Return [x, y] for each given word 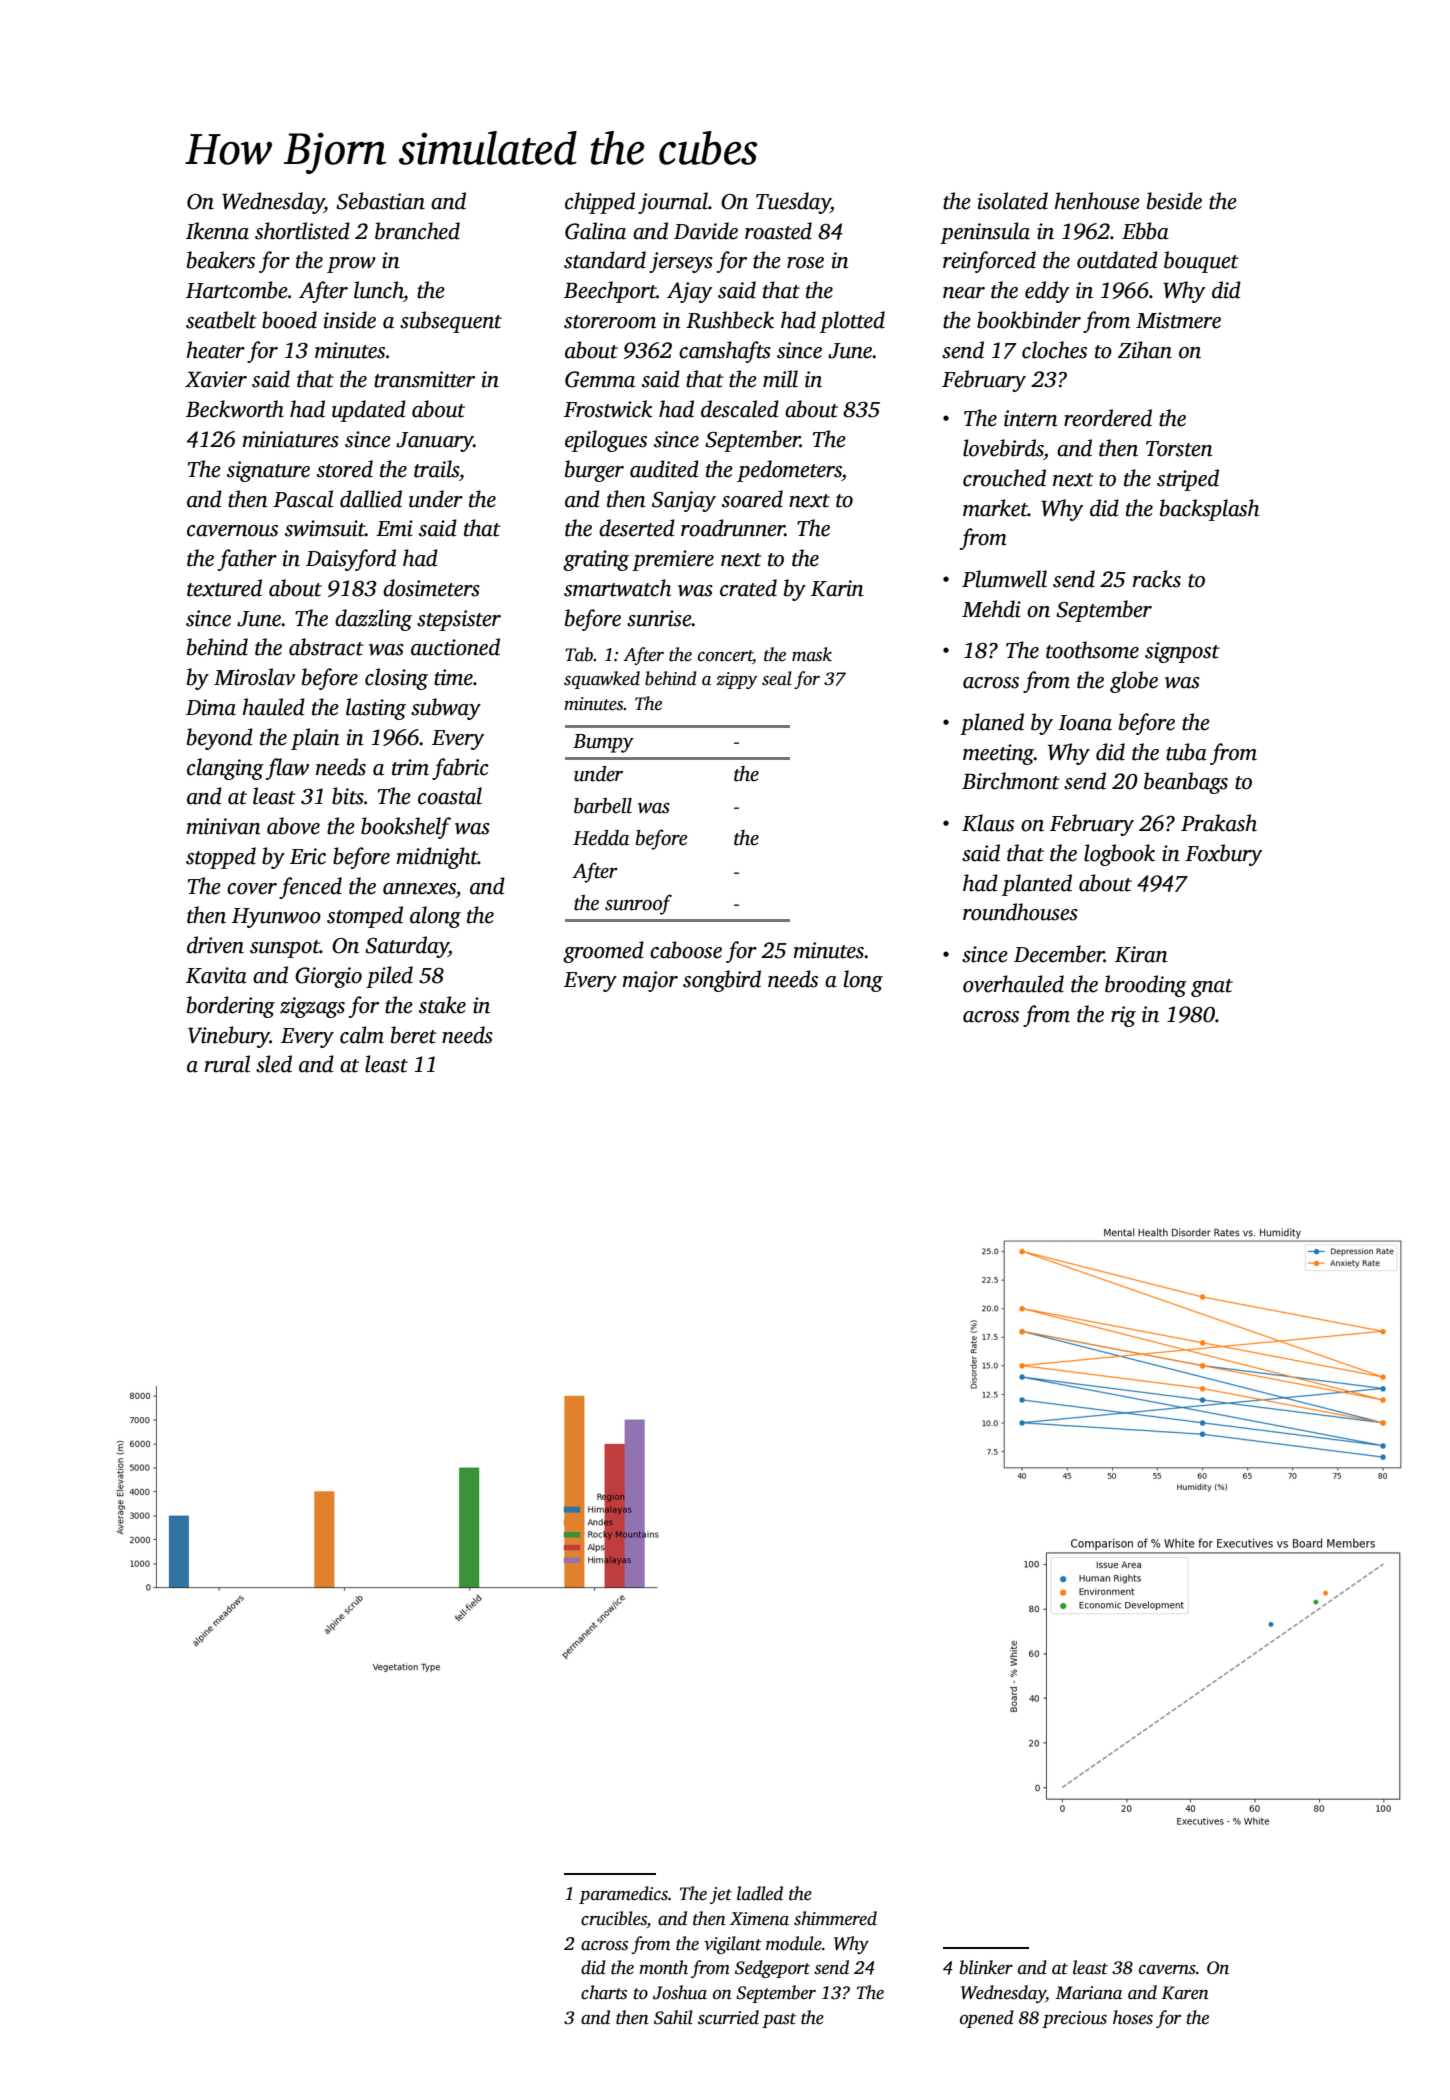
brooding [1146, 986]
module [794, 1943]
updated [369, 411]
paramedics [623, 1895]
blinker [986, 1967]
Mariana [1088, 1993]
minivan [223, 826]
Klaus [988, 823]
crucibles [614, 1919]
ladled [760, 1893]
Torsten [1179, 449]
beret [414, 1035]
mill [780, 379]
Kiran [1141, 954]
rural [227, 1064]
